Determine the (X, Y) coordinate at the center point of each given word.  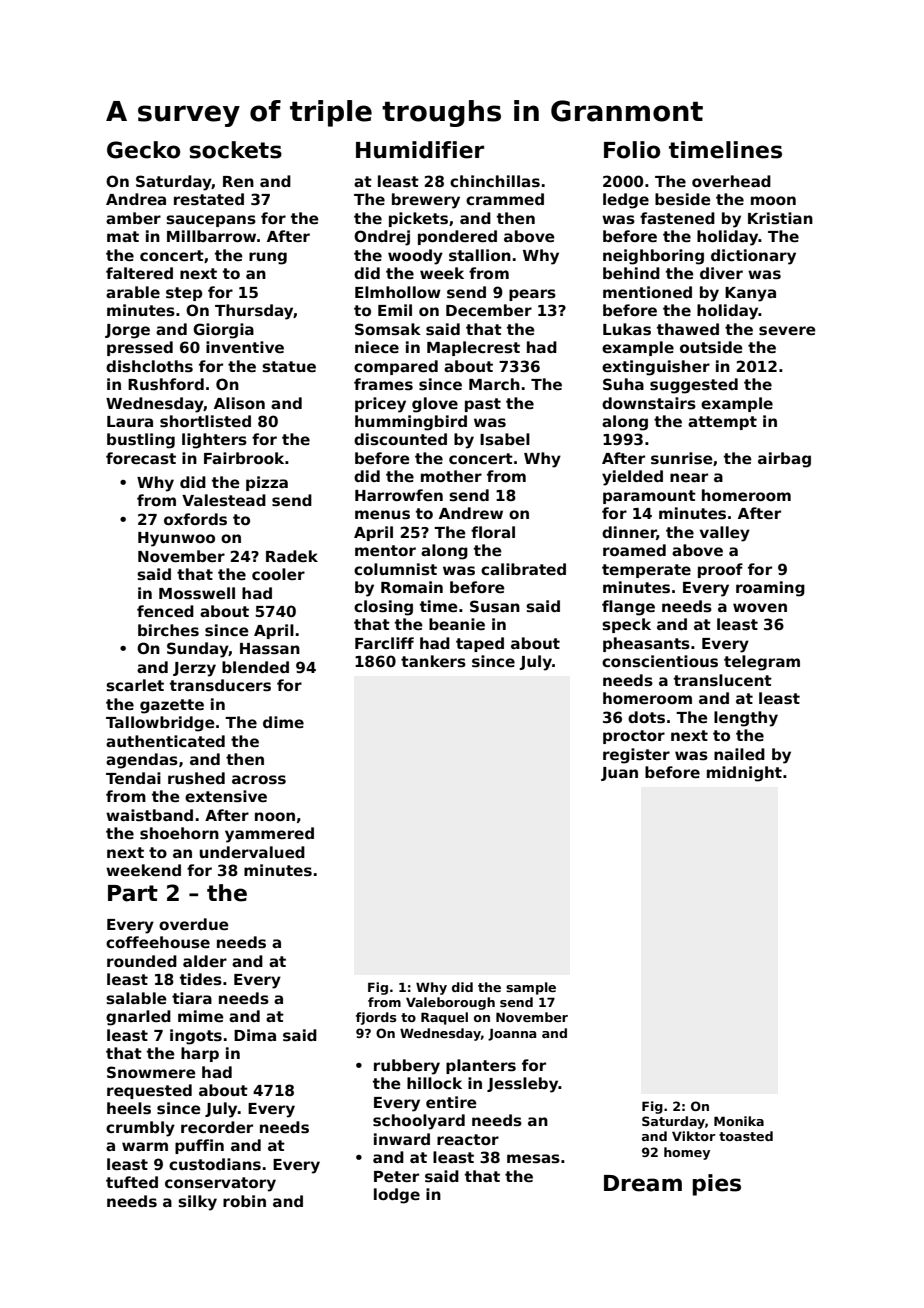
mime (201, 1016)
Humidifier (420, 150)
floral (493, 532)
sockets (235, 150)
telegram (762, 663)
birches (168, 630)
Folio (632, 150)
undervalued (252, 852)
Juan (619, 774)
